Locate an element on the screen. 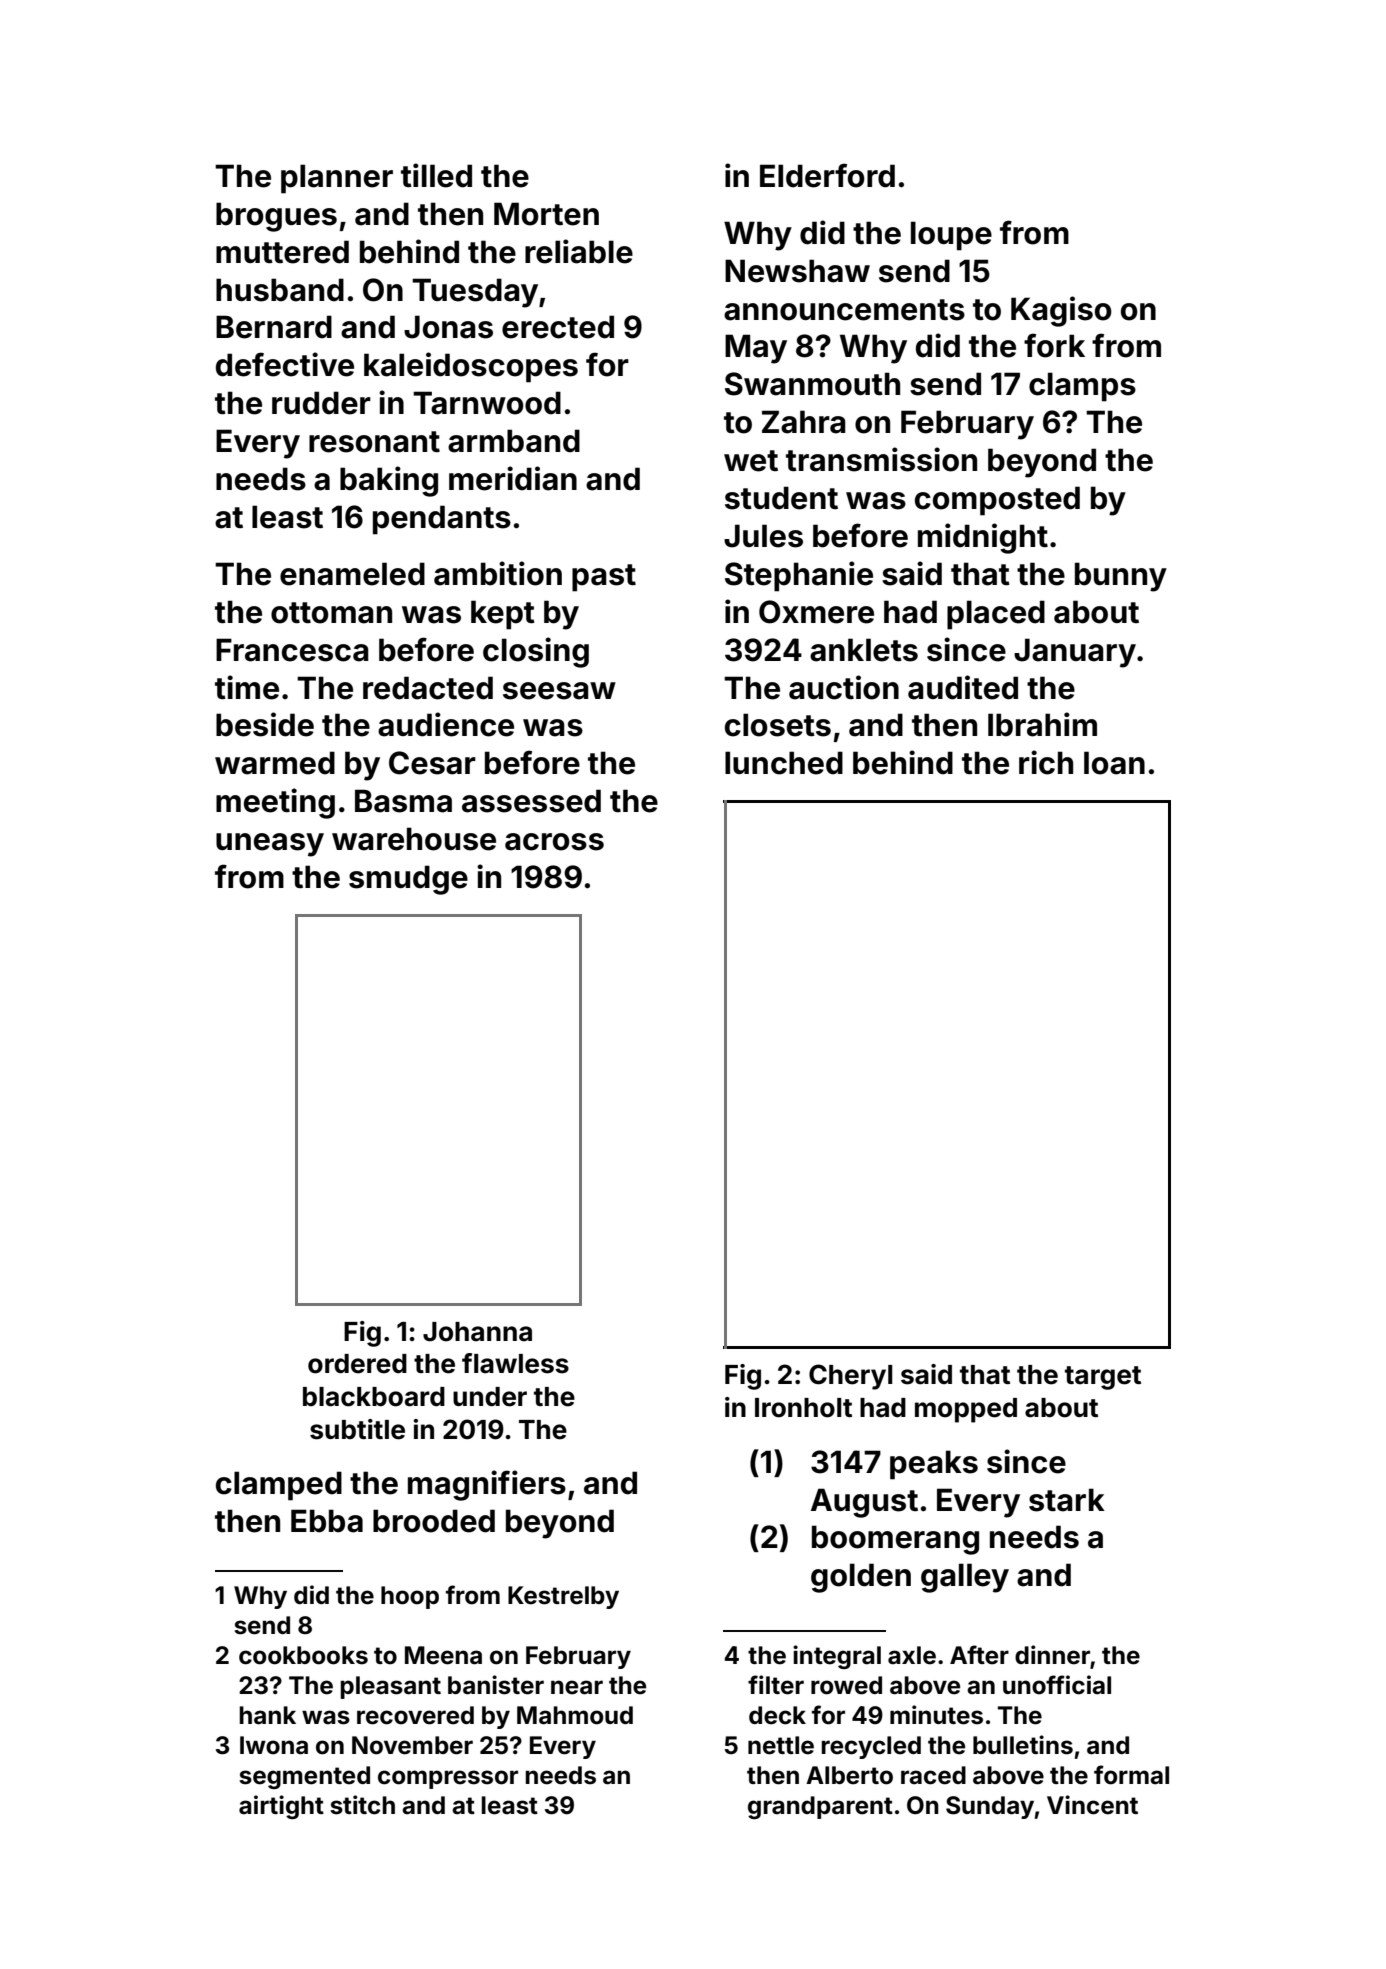 The image size is (1386, 1969). compressor is located at coordinates (448, 1779).
